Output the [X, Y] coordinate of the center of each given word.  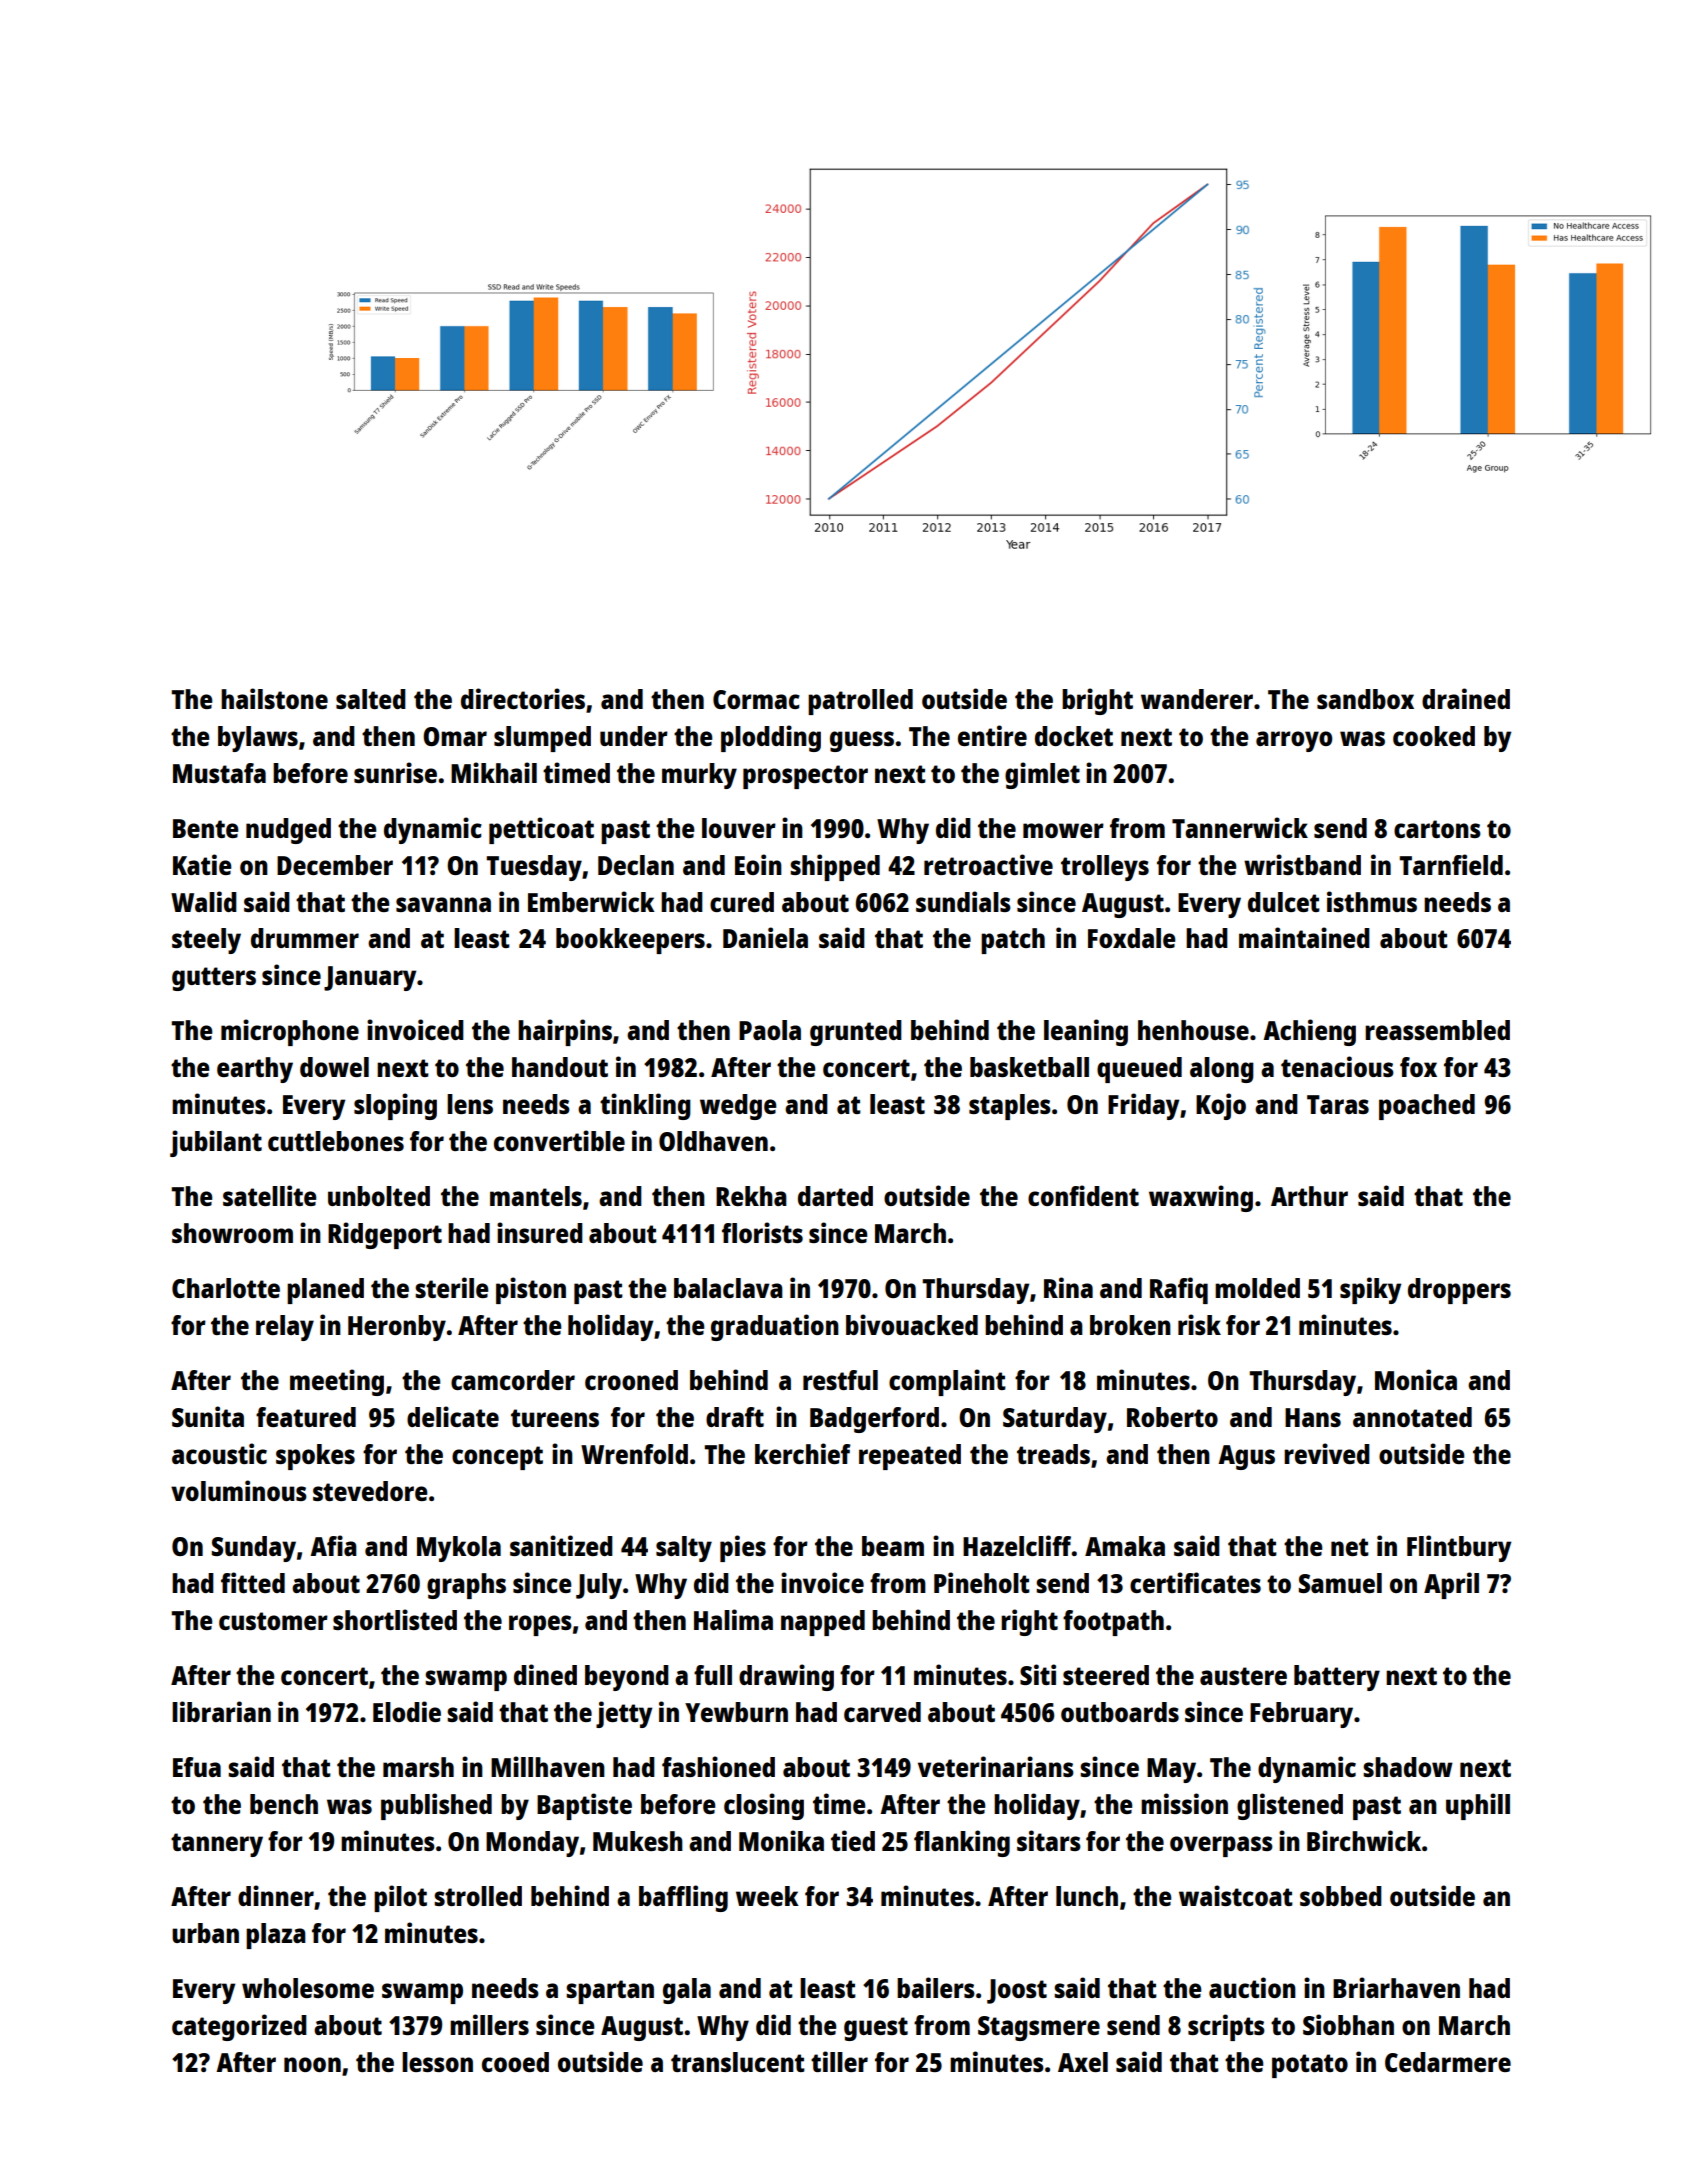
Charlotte [226, 1288]
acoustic [219, 1453]
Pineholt [982, 1582]
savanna [443, 904]
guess [862, 741]
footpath [1113, 1623]
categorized [239, 2027]
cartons [1437, 829]
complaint [947, 1382]
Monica [1416, 1379]
